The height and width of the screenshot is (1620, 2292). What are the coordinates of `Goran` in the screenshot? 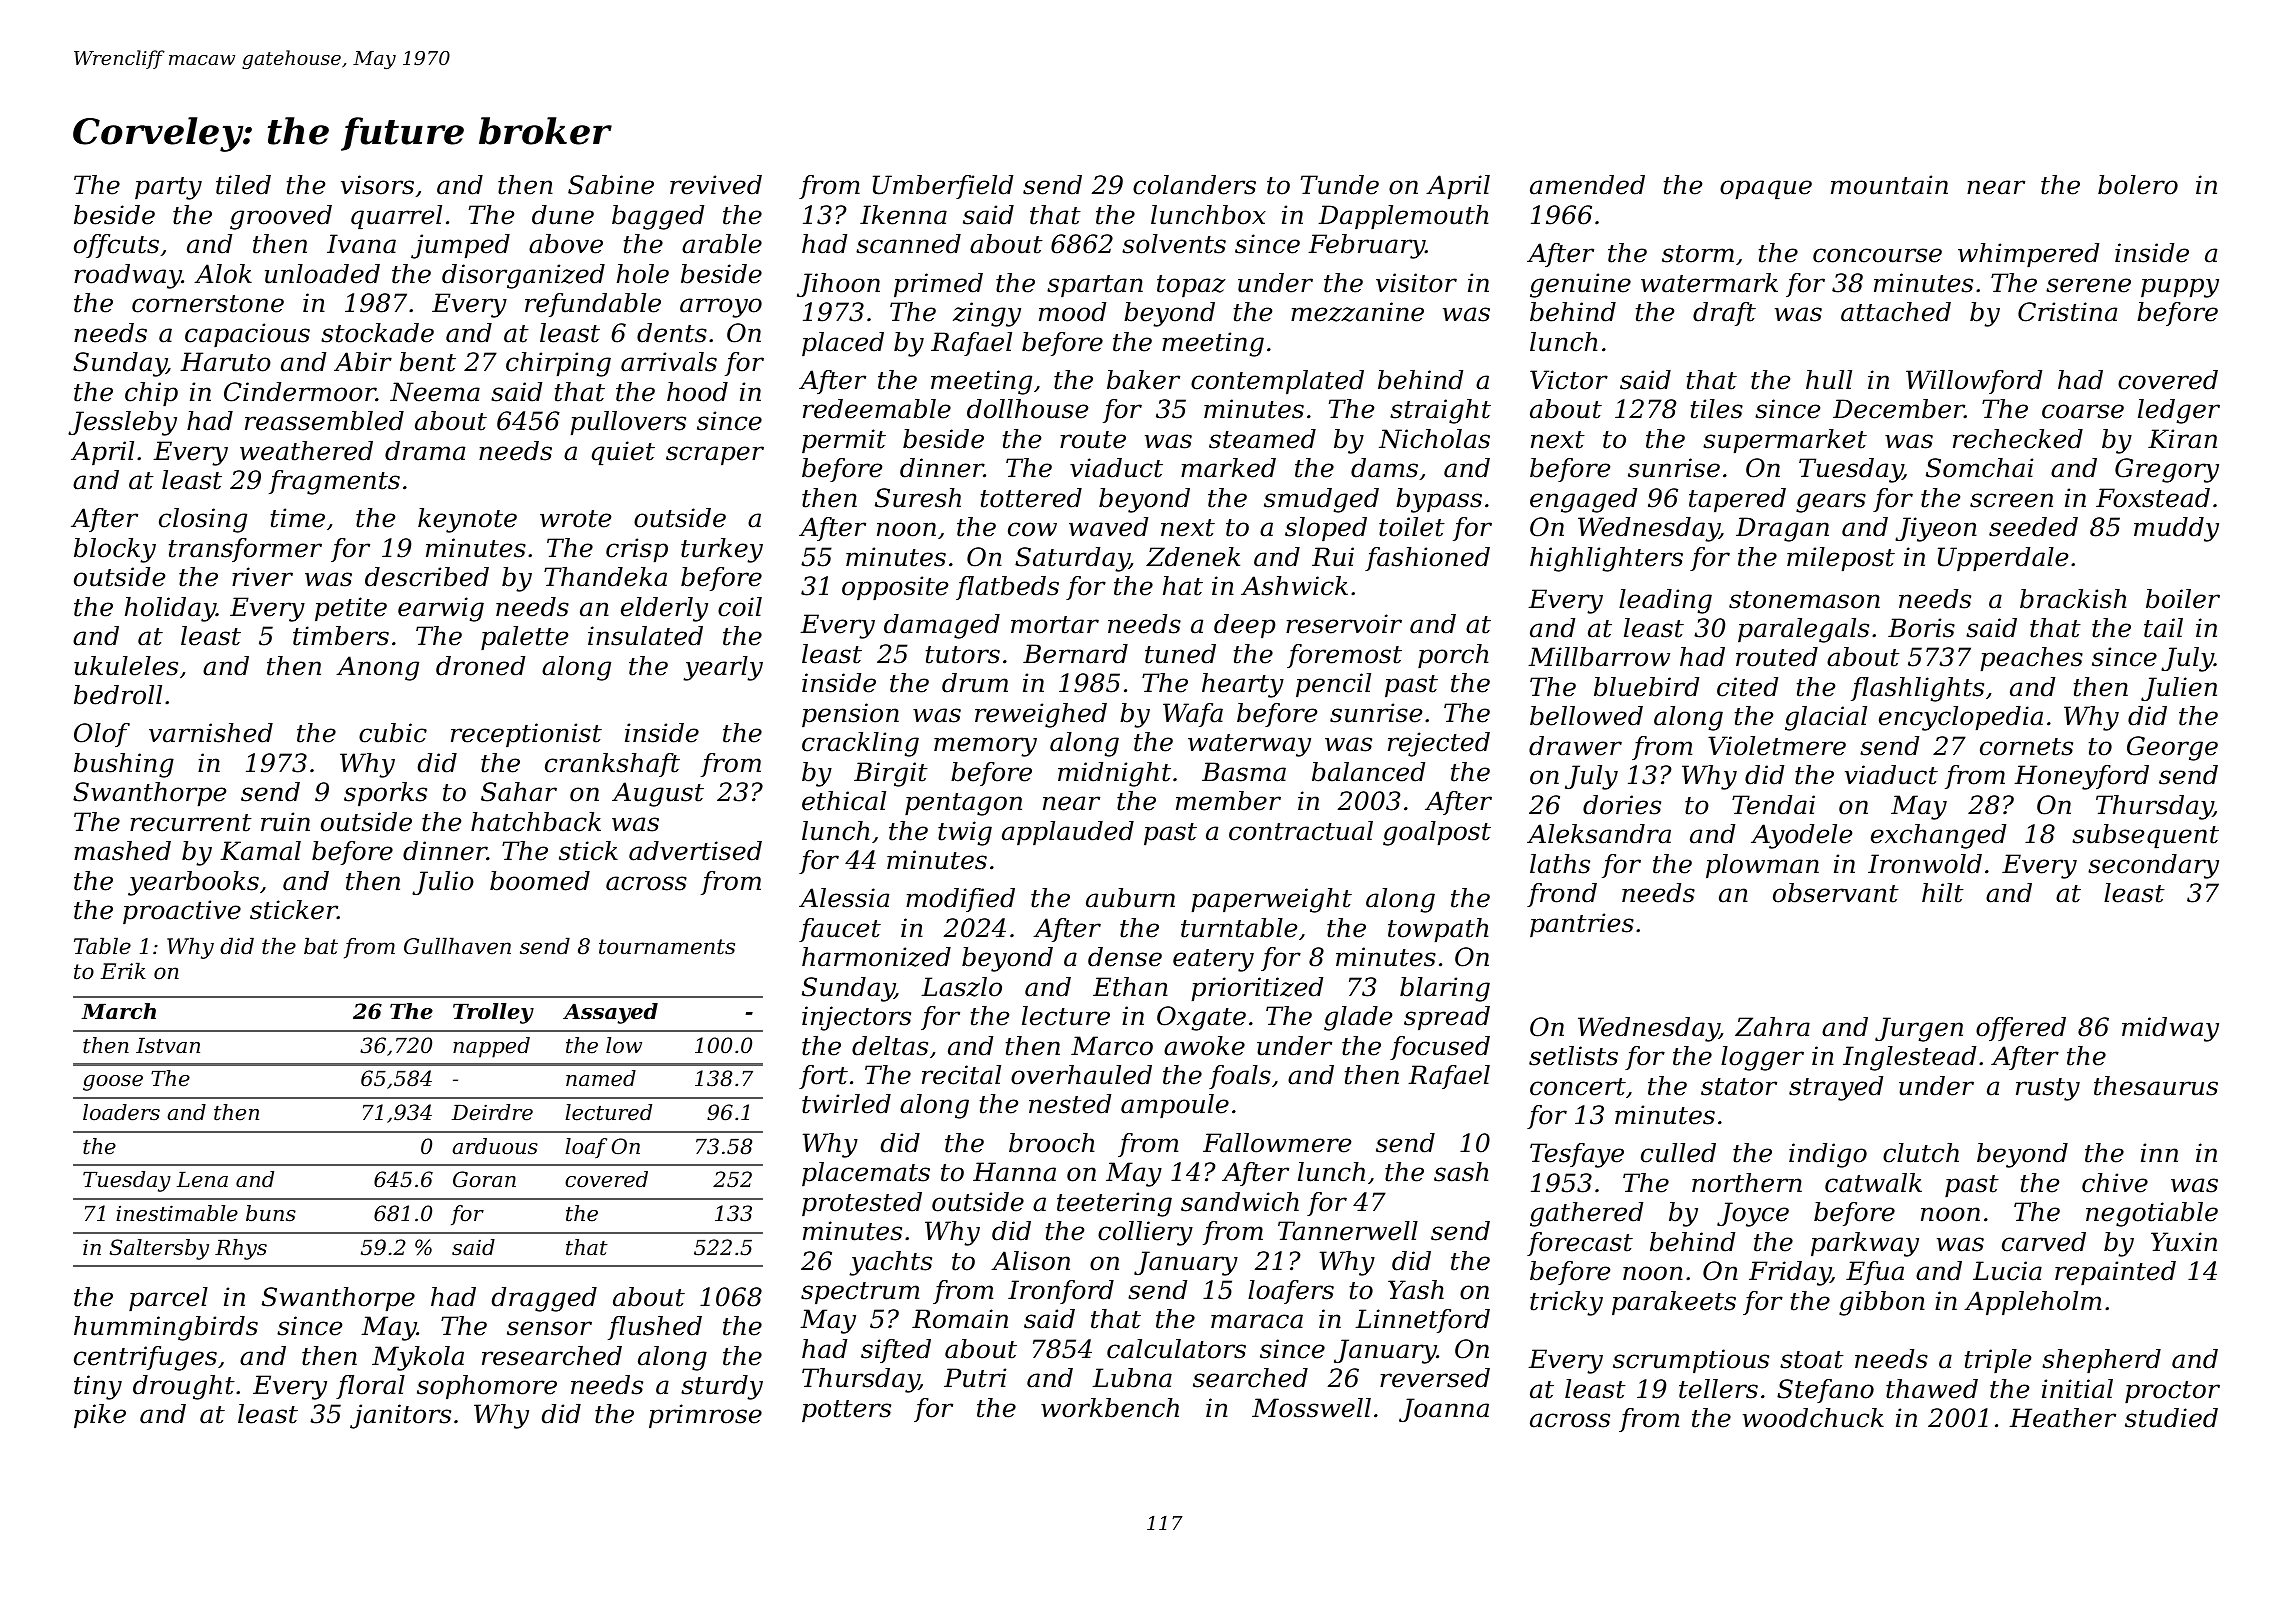 It's located at (484, 1179).
